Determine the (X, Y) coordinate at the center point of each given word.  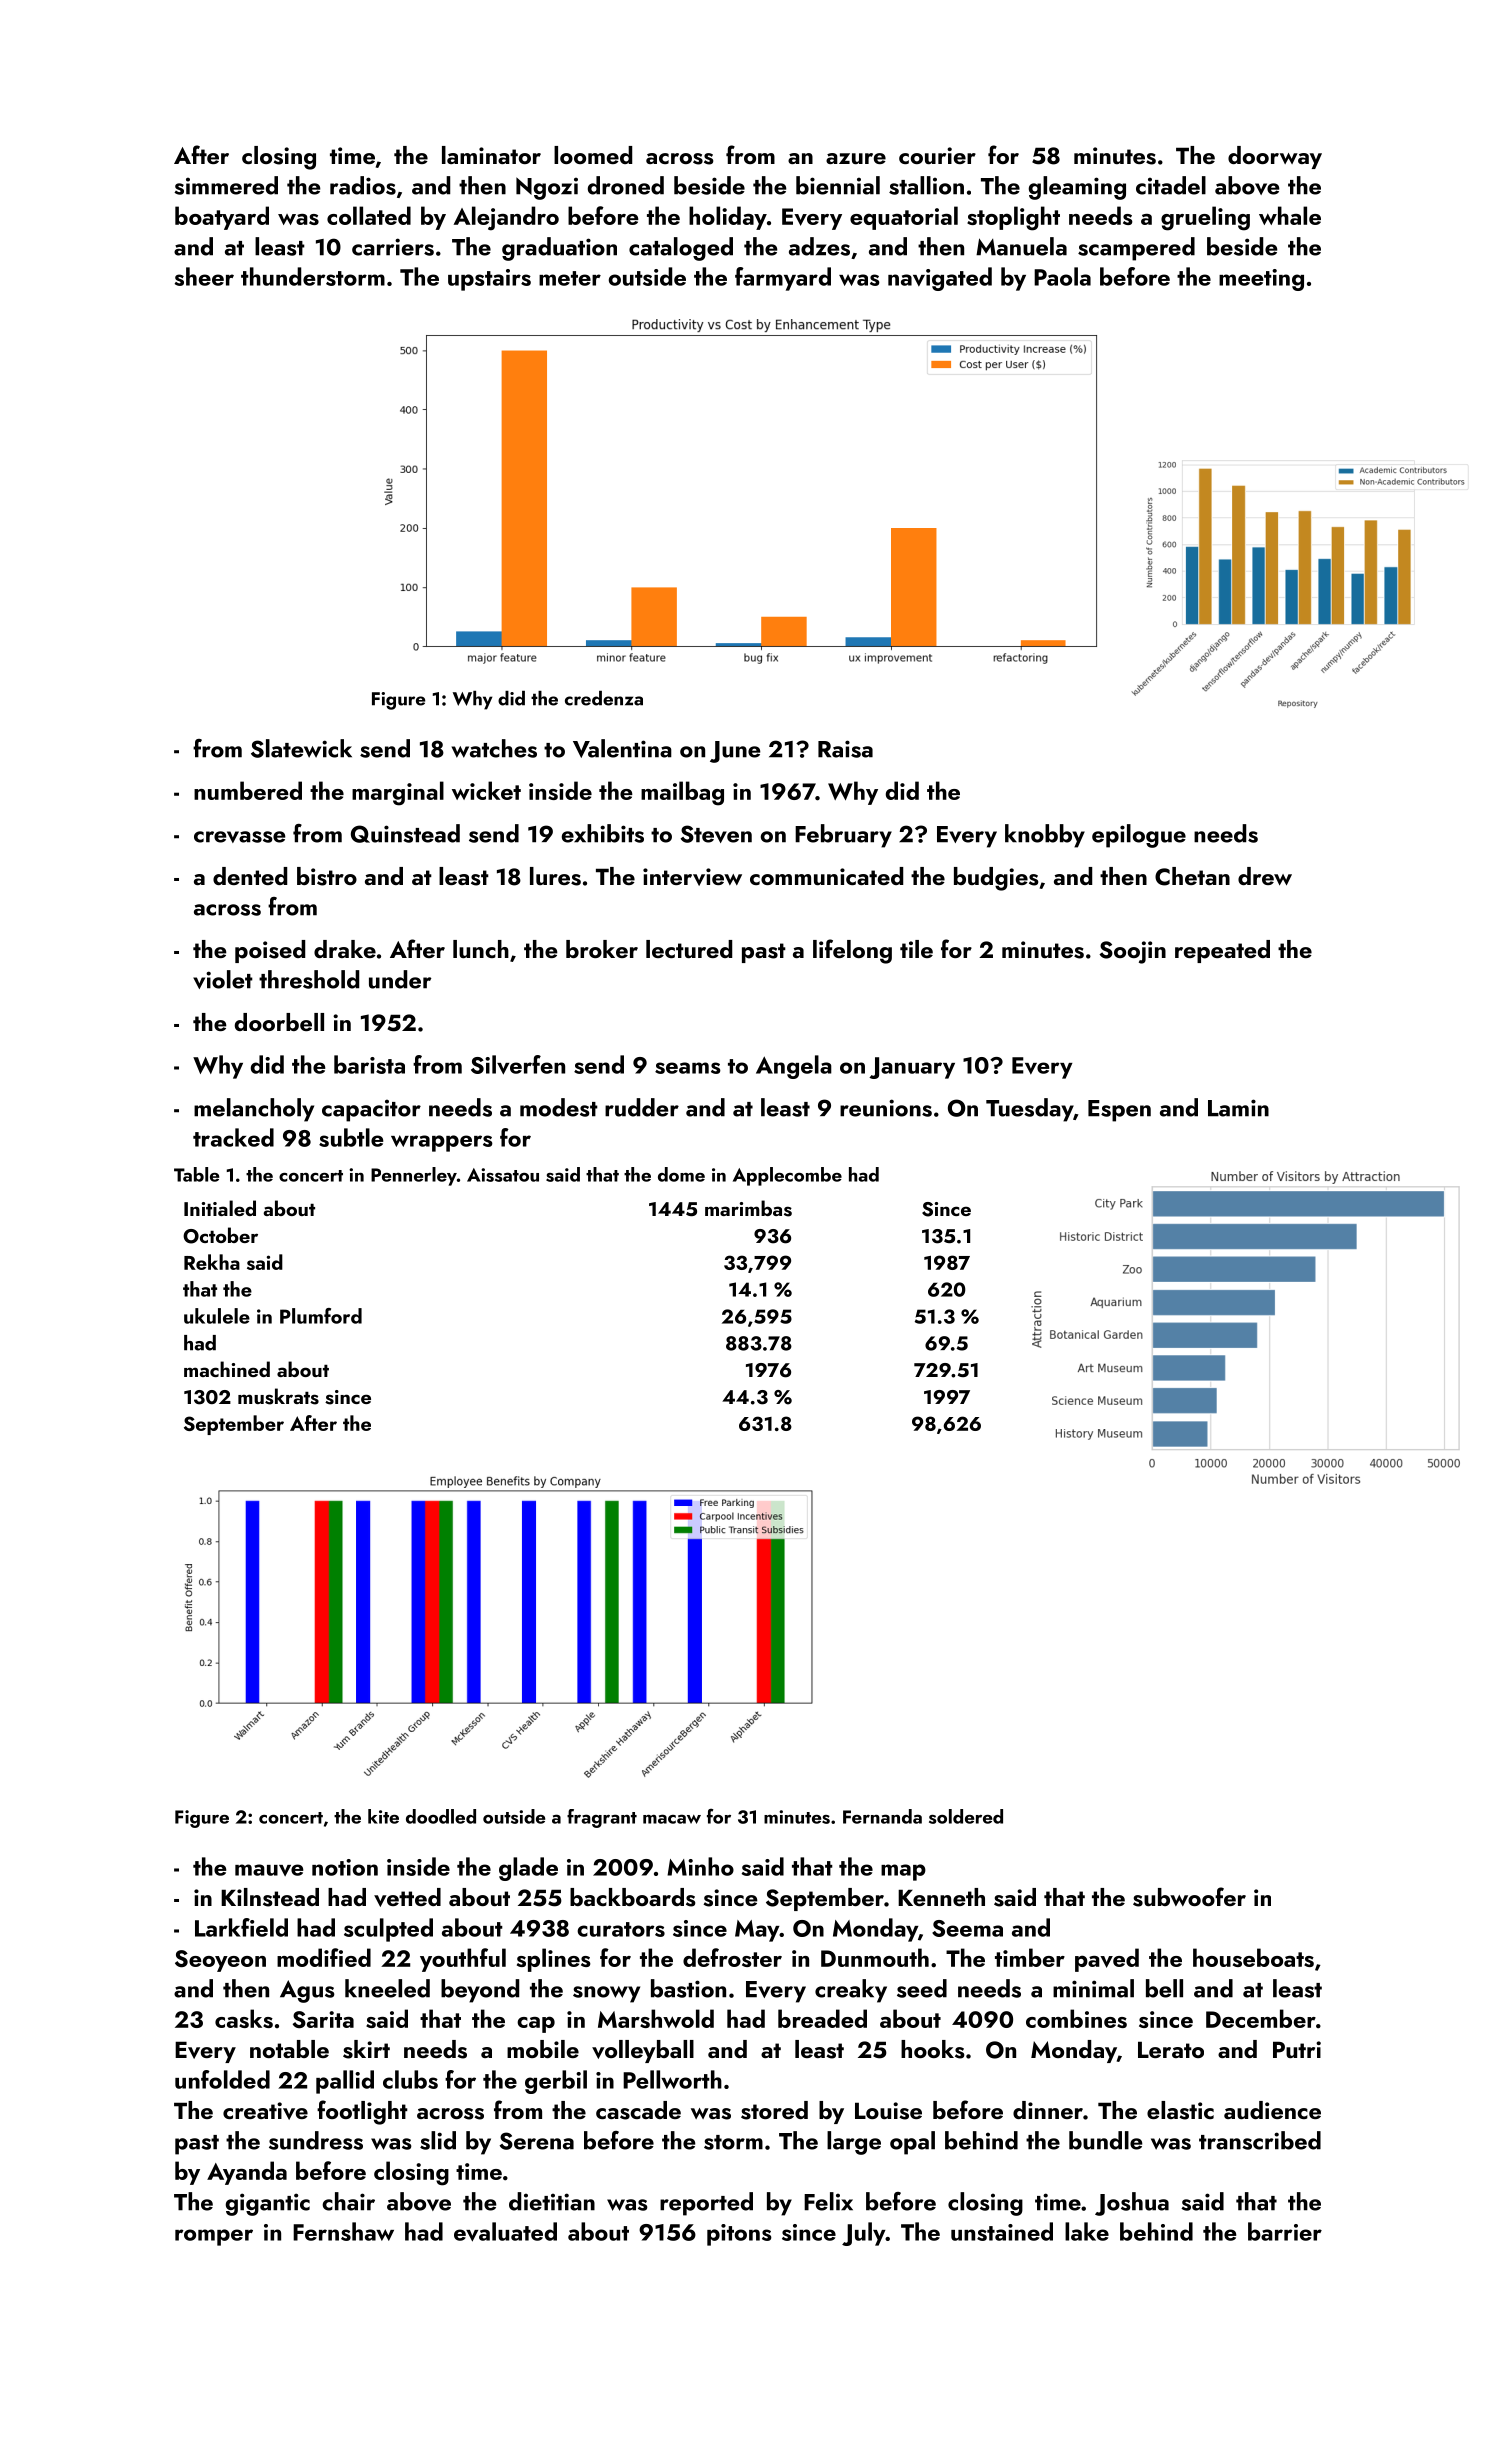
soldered (966, 1816)
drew (1265, 876)
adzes (819, 246)
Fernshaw (343, 2231)
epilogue (1139, 836)
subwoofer (1189, 1897)
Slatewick (301, 748)
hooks (932, 2049)
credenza (604, 698)
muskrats (278, 1396)
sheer (204, 276)
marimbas (748, 1208)
